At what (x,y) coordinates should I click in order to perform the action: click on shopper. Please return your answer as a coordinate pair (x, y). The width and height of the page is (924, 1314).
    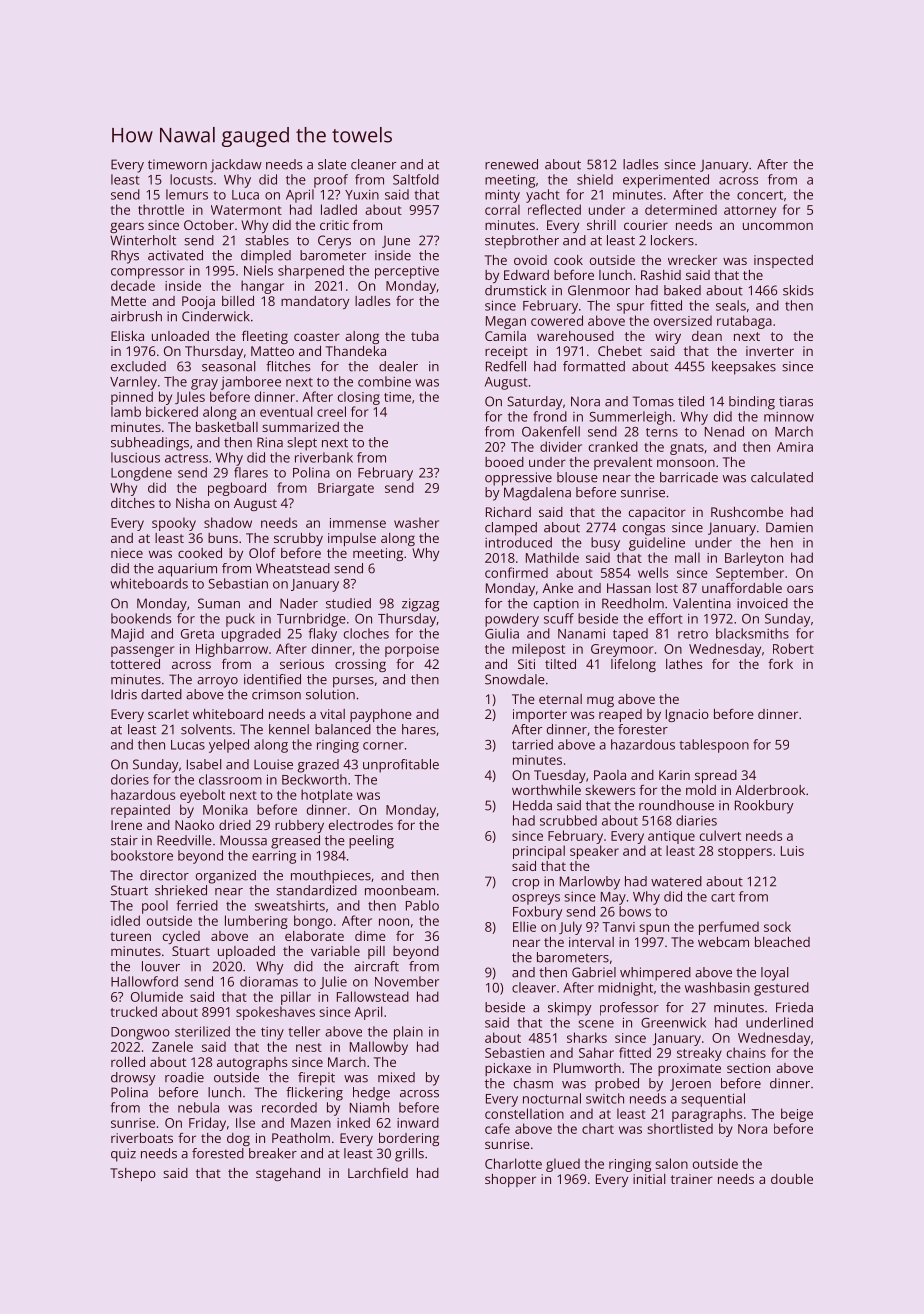
    Looking at the image, I should click on (510, 1180).
